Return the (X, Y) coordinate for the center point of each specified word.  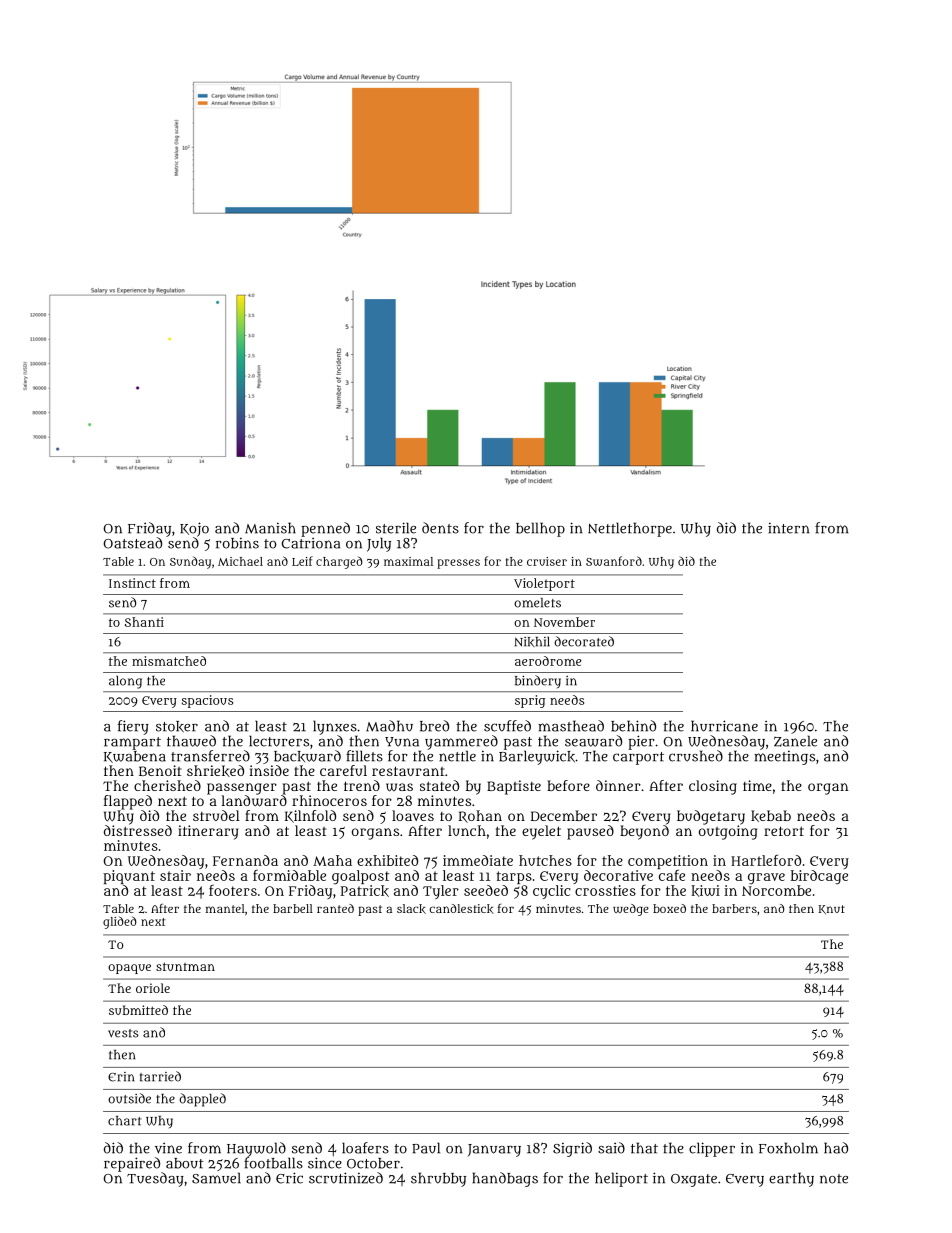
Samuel (216, 1178)
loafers (365, 1148)
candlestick (461, 909)
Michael (240, 561)
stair (175, 875)
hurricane (724, 726)
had (836, 1148)
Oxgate (694, 1180)
